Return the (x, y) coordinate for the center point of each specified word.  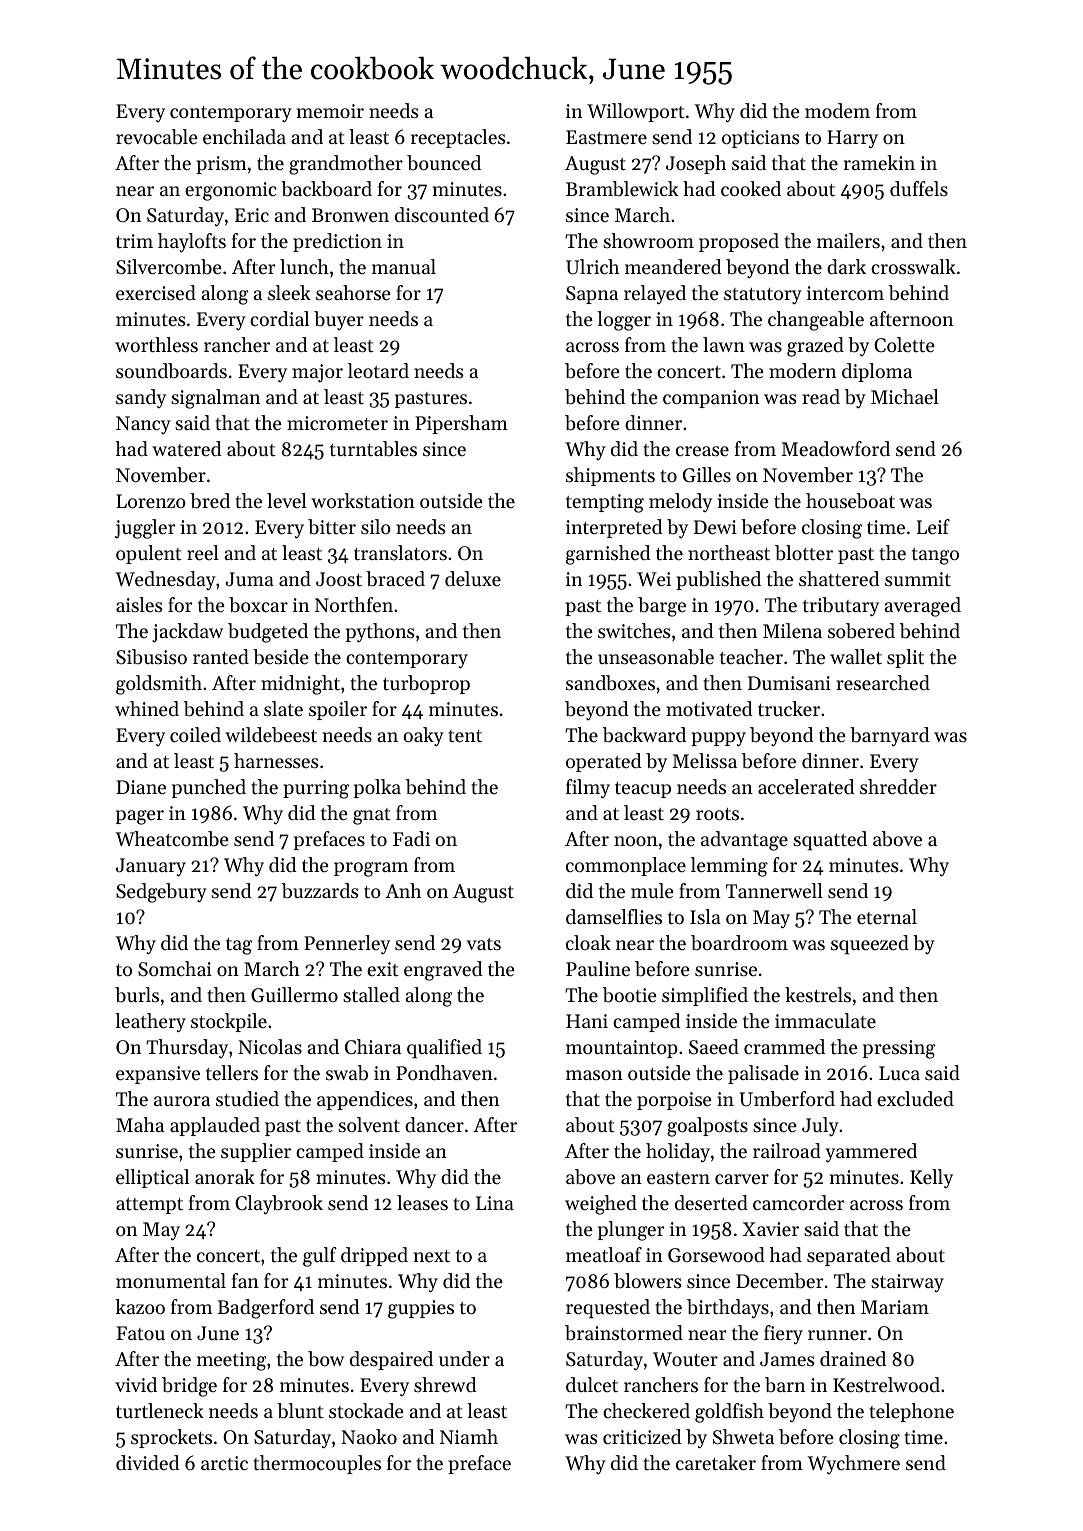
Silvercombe (169, 267)
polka (377, 788)
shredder (898, 787)
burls (137, 995)
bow (326, 1359)
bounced (444, 163)
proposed (739, 242)
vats (484, 944)
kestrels (818, 995)
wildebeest (271, 735)
